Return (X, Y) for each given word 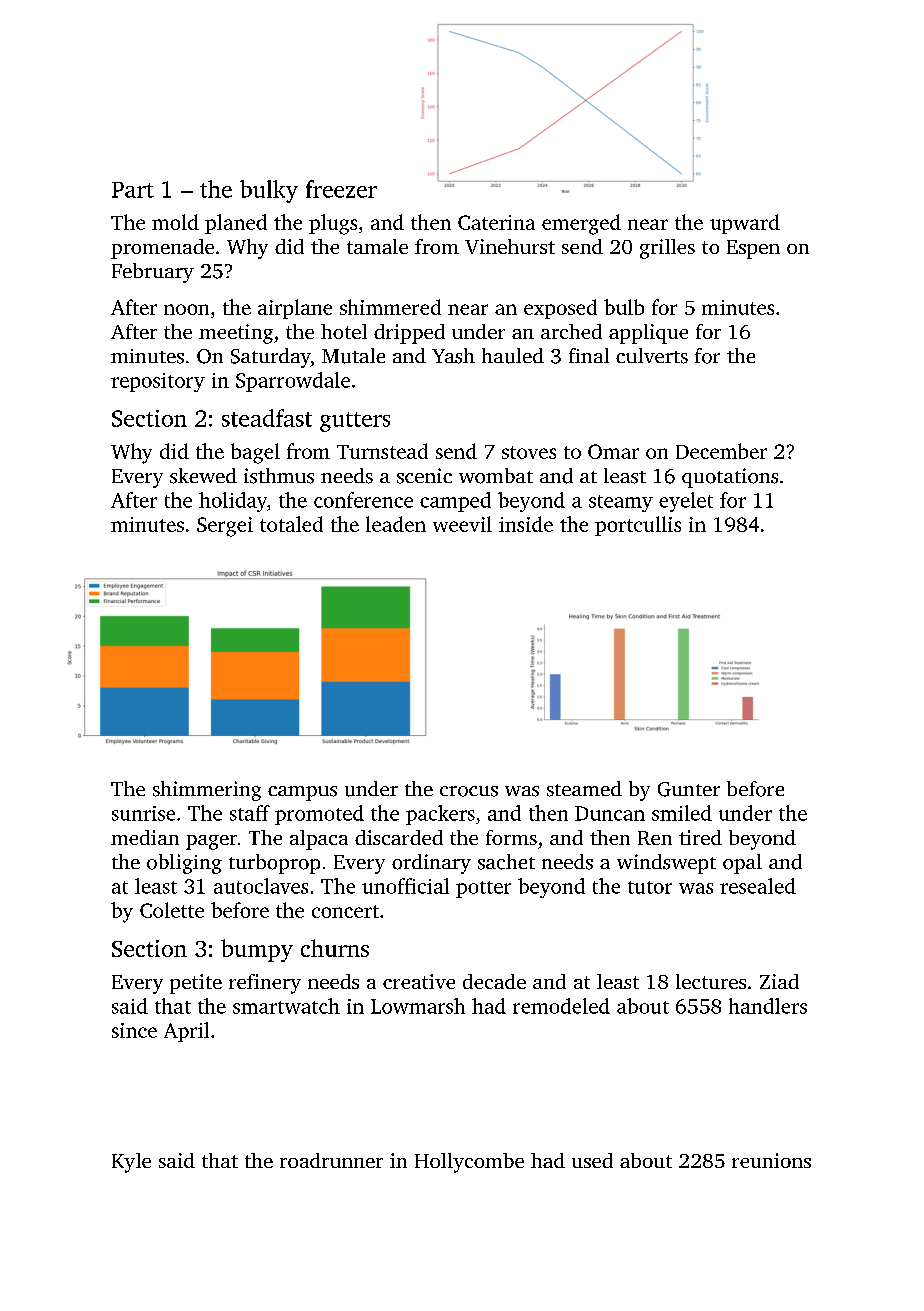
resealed (758, 886)
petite (196, 984)
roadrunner (331, 1160)
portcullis (638, 526)
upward (745, 224)
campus (302, 793)
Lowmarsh (418, 1006)
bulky (269, 191)
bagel (255, 453)
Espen (753, 249)
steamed (584, 789)
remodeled (561, 1006)
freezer (341, 189)
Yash (453, 356)
